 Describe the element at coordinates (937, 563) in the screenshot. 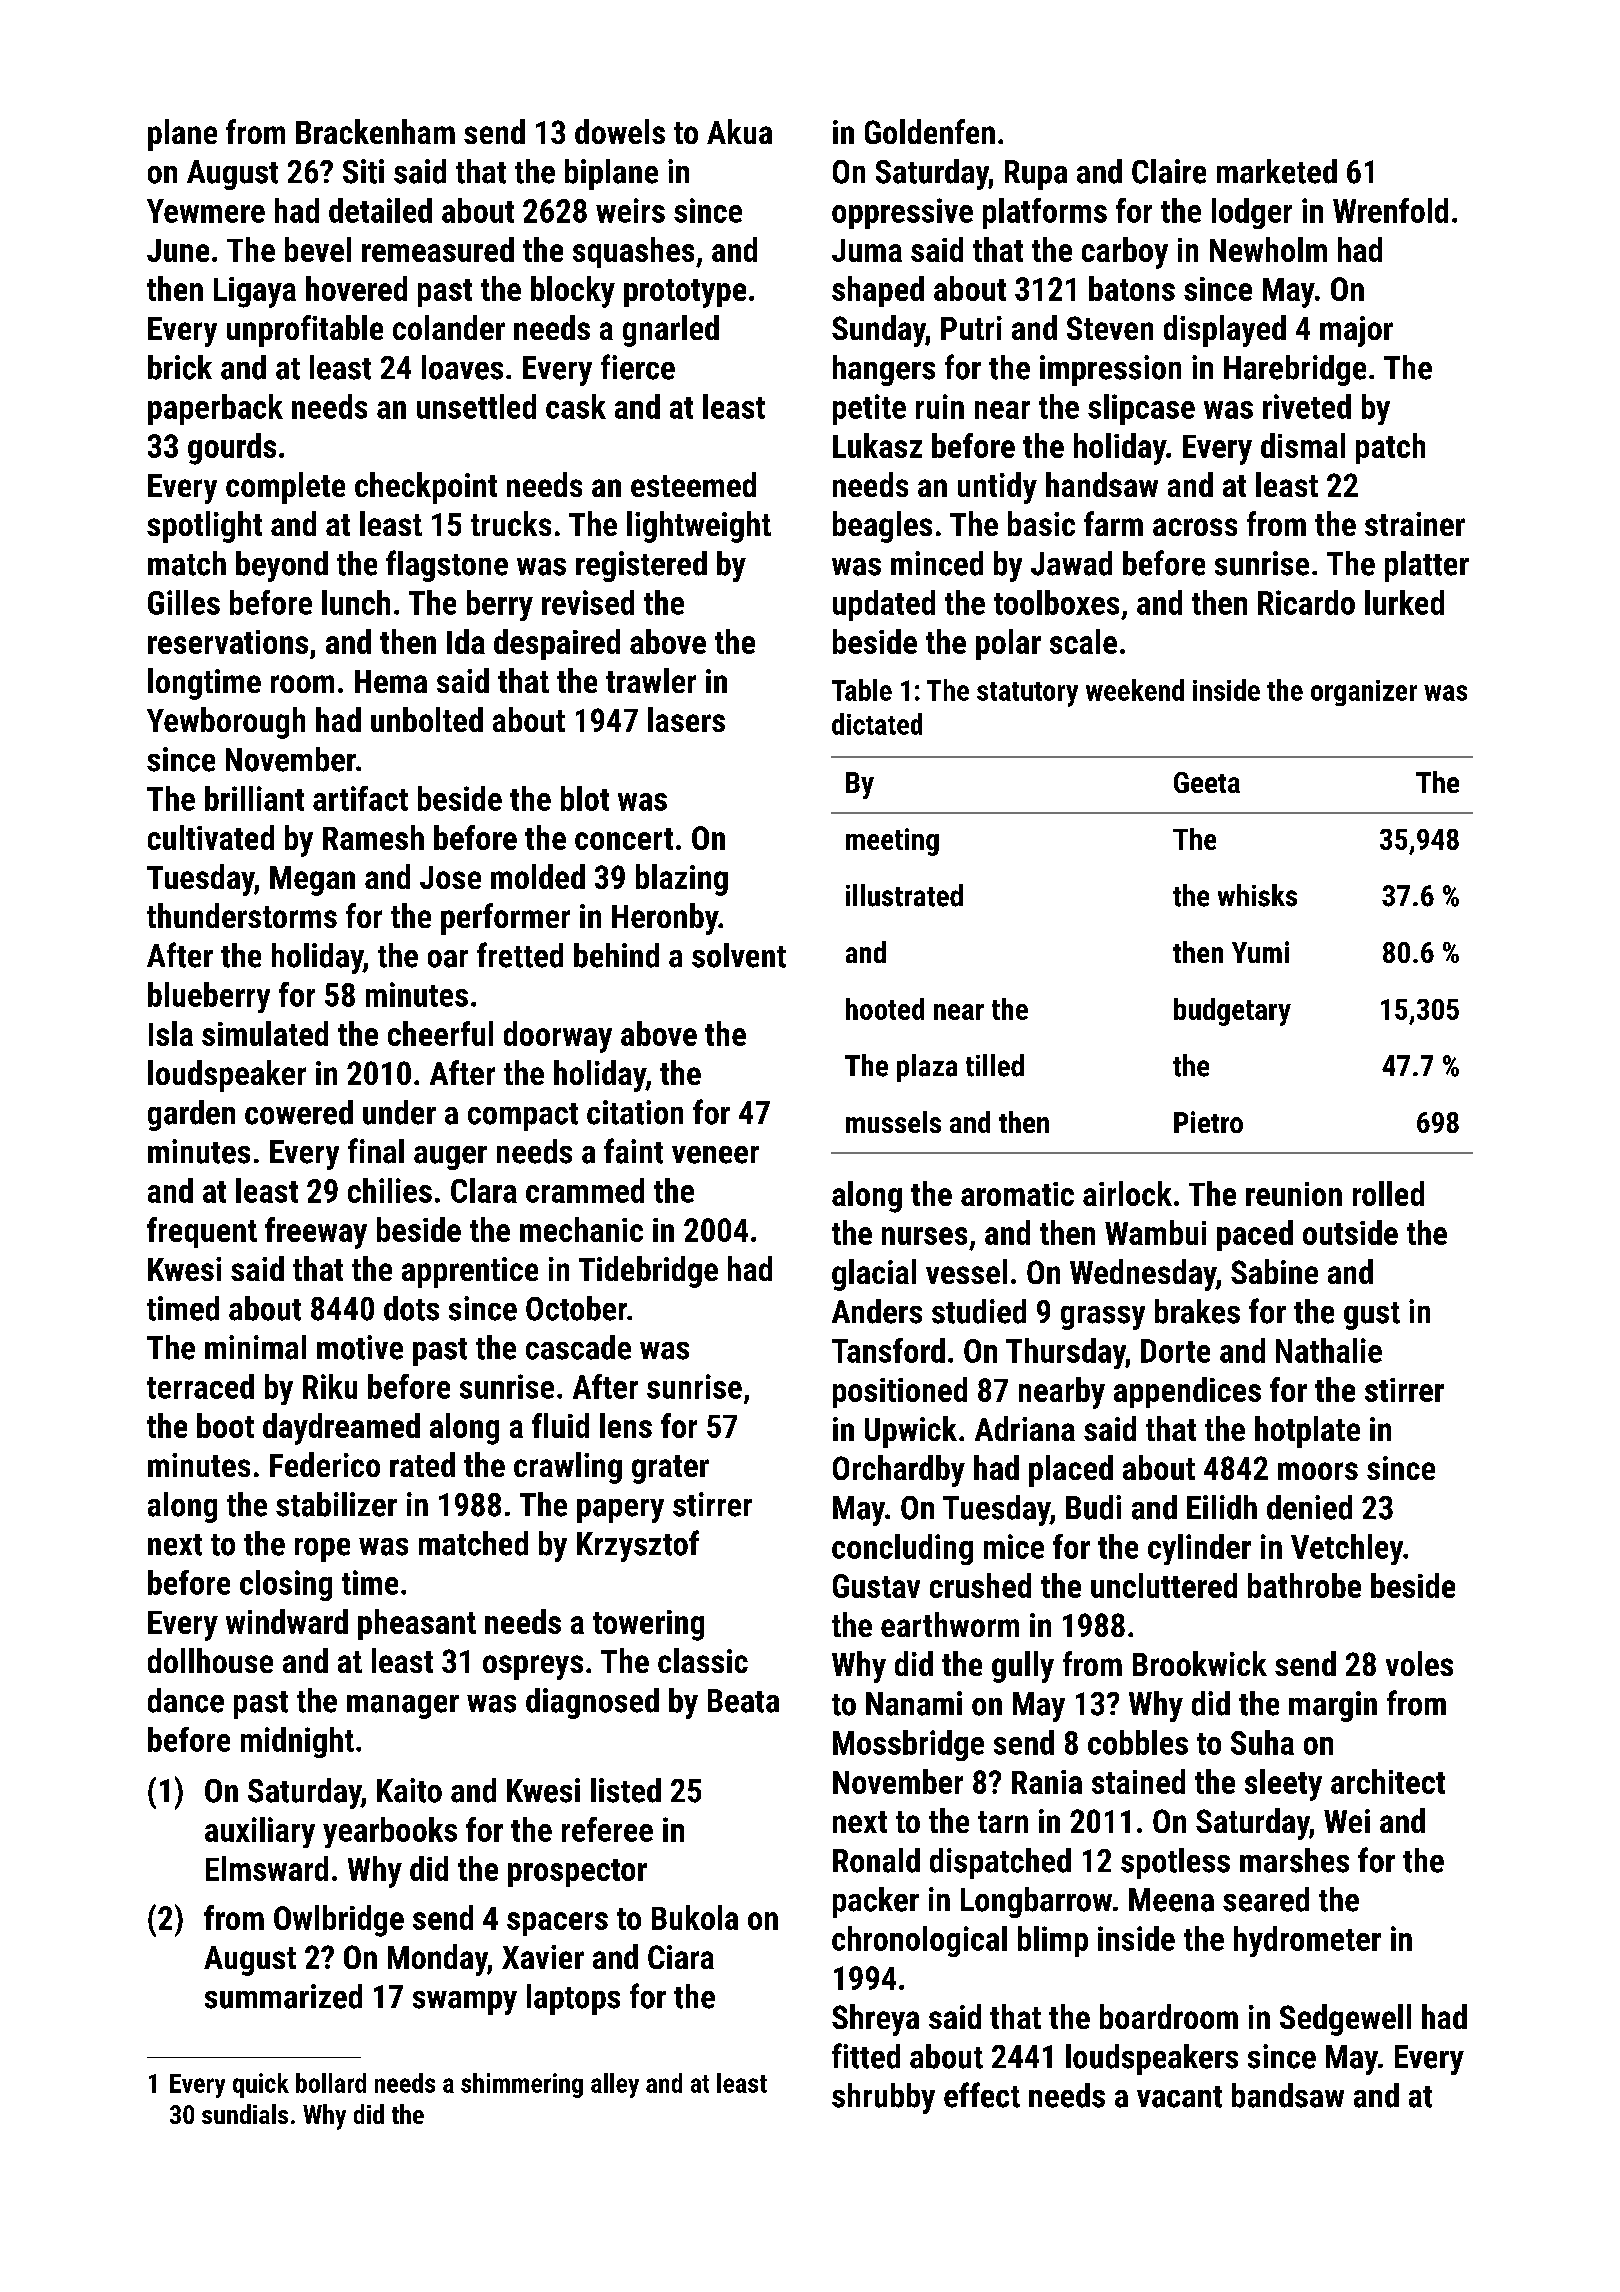

I see `minced` at that location.
